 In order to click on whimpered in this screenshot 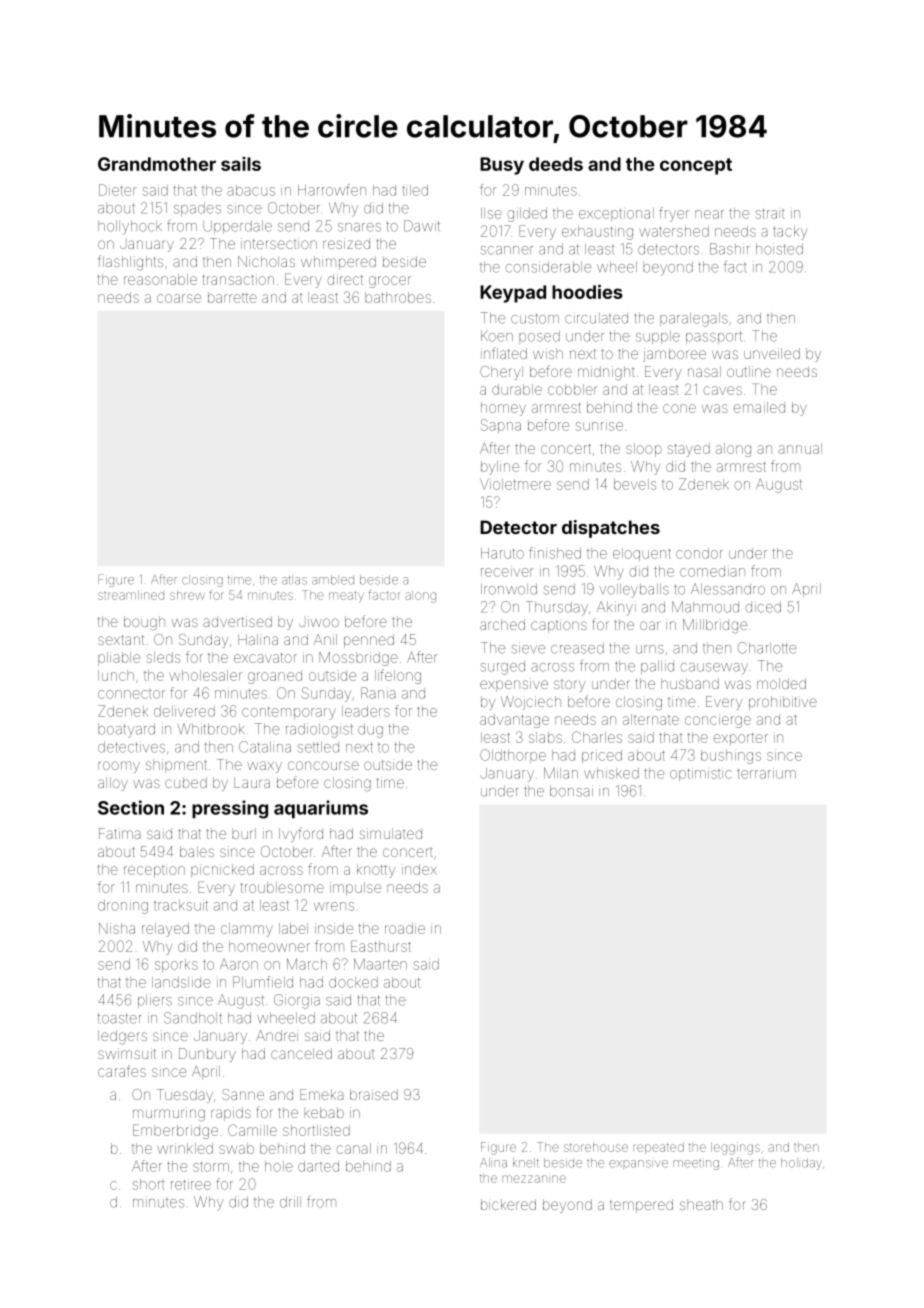, I will do `click(338, 263)`.
